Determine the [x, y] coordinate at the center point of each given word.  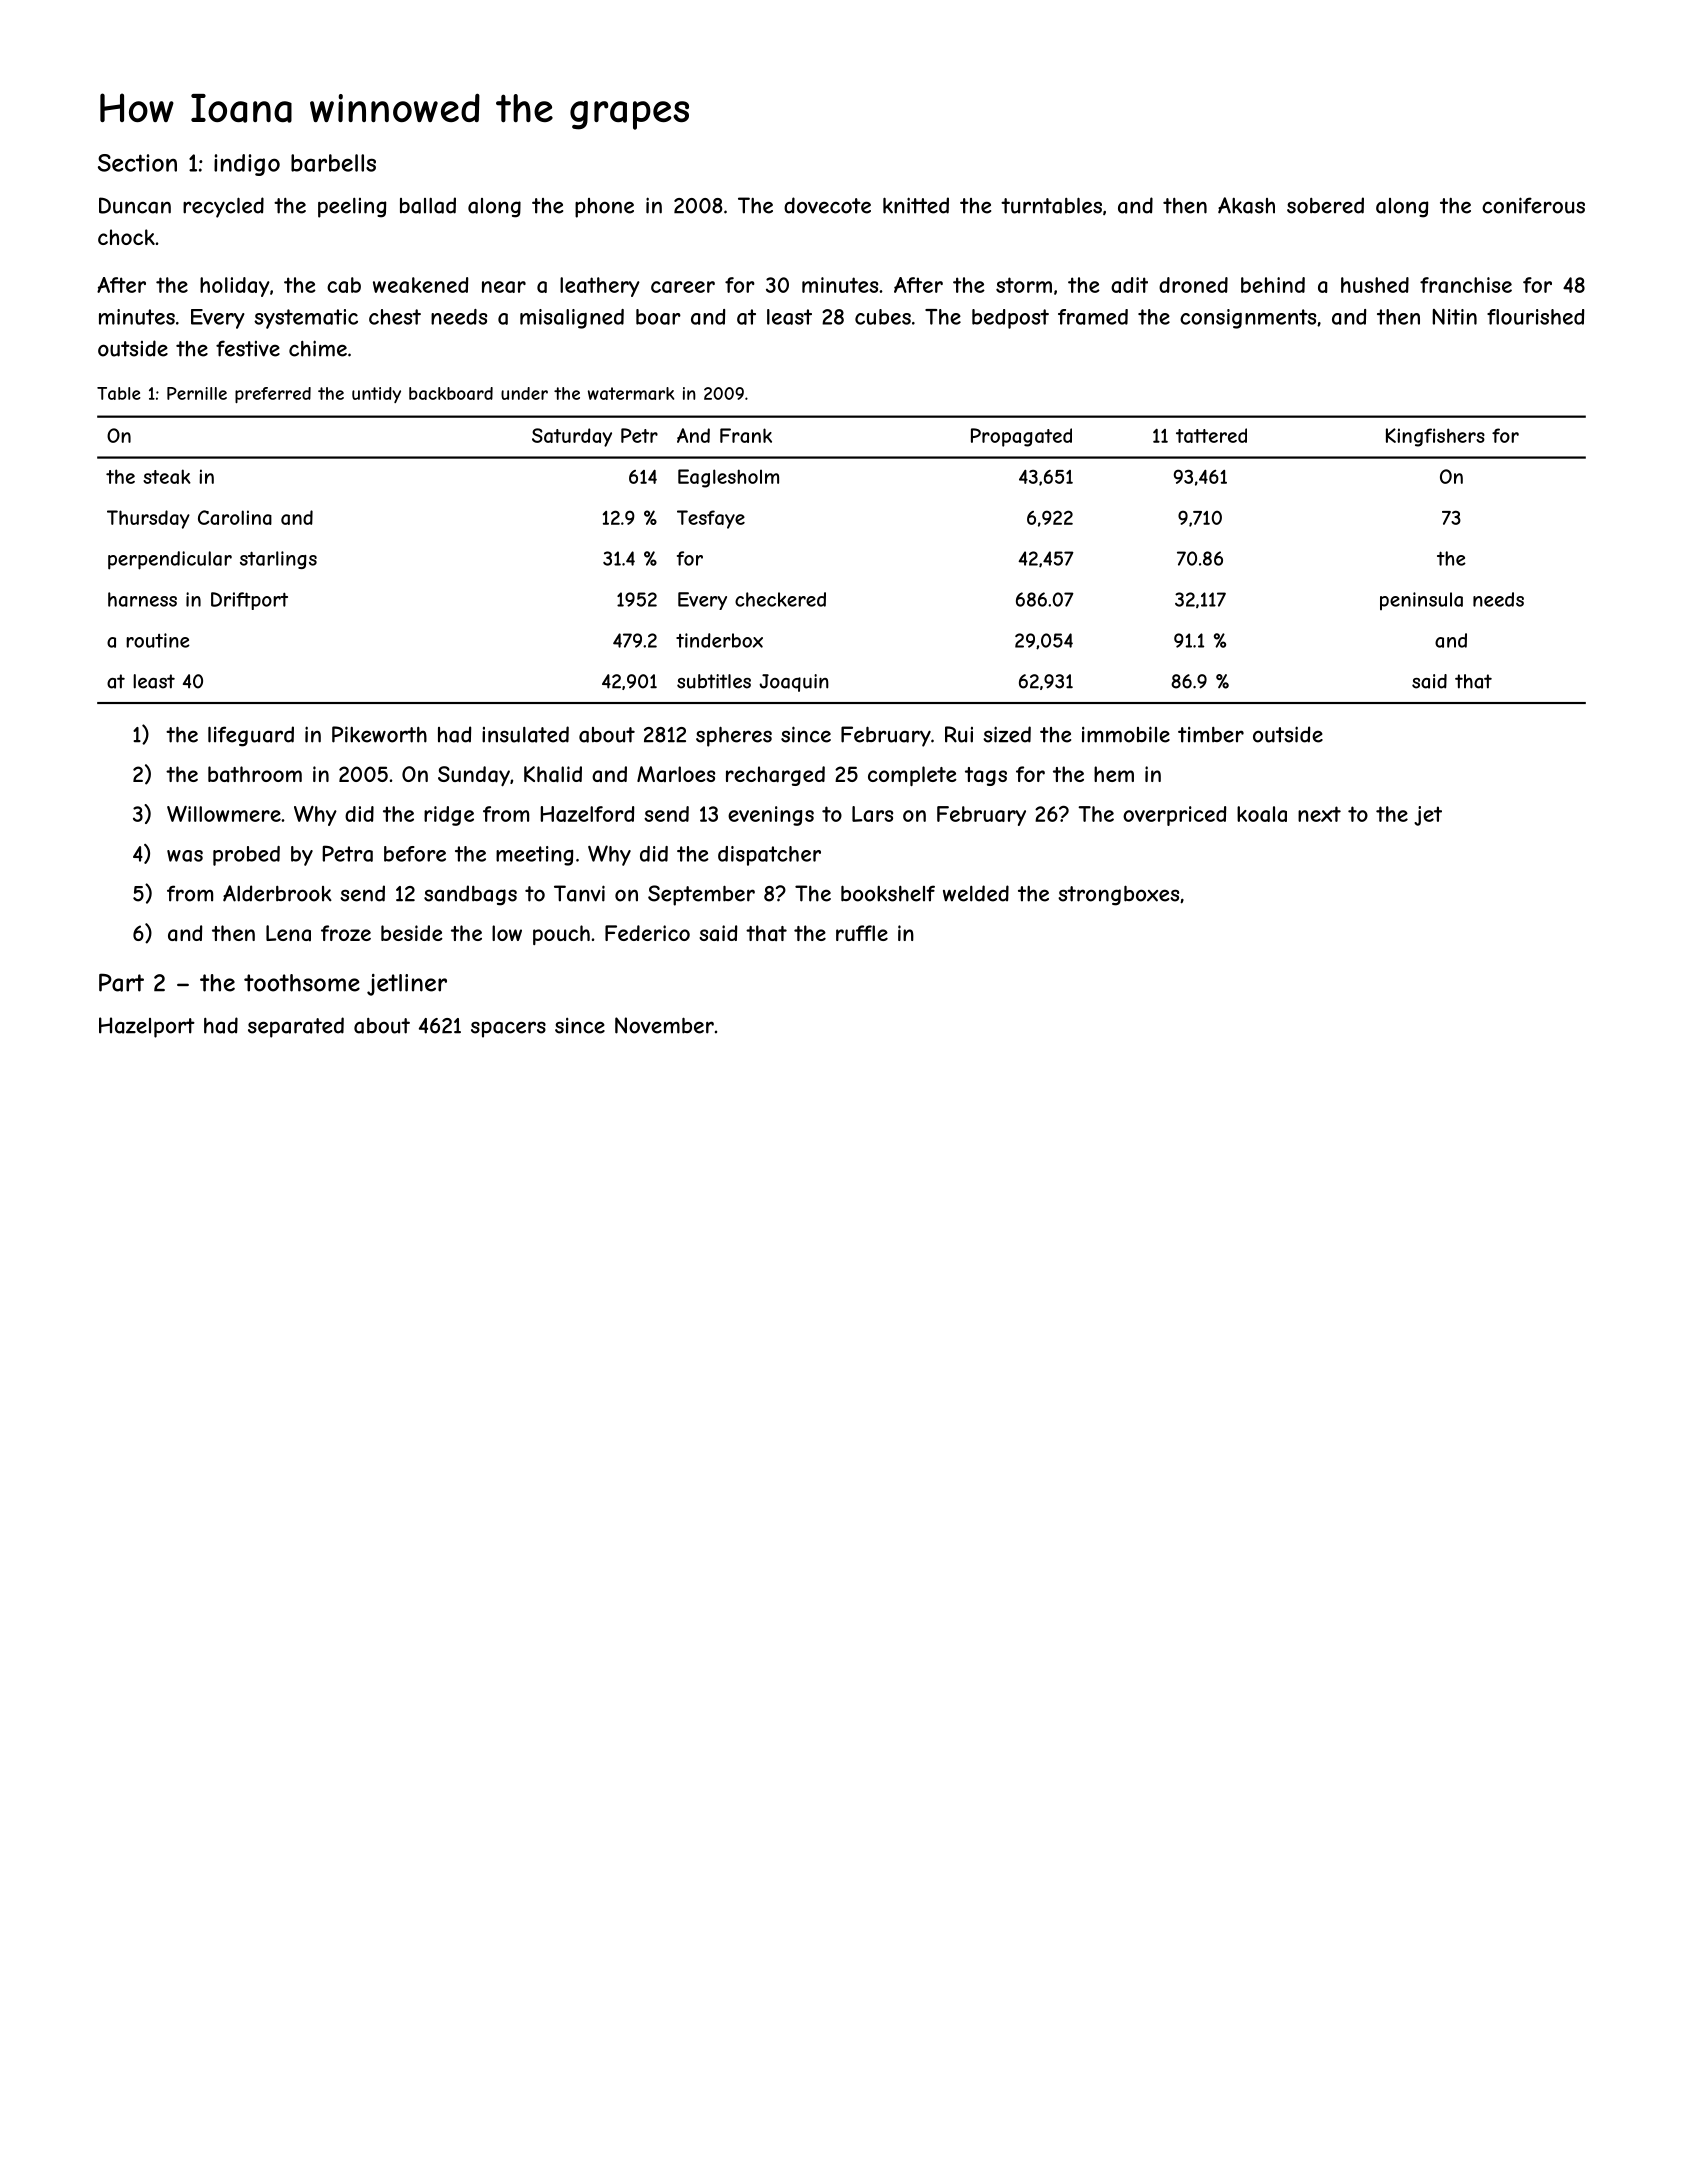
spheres [734, 736]
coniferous [1533, 205]
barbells [333, 163]
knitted [916, 205]
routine [158, 640]
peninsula [1421, 601]
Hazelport [147, 1027]
